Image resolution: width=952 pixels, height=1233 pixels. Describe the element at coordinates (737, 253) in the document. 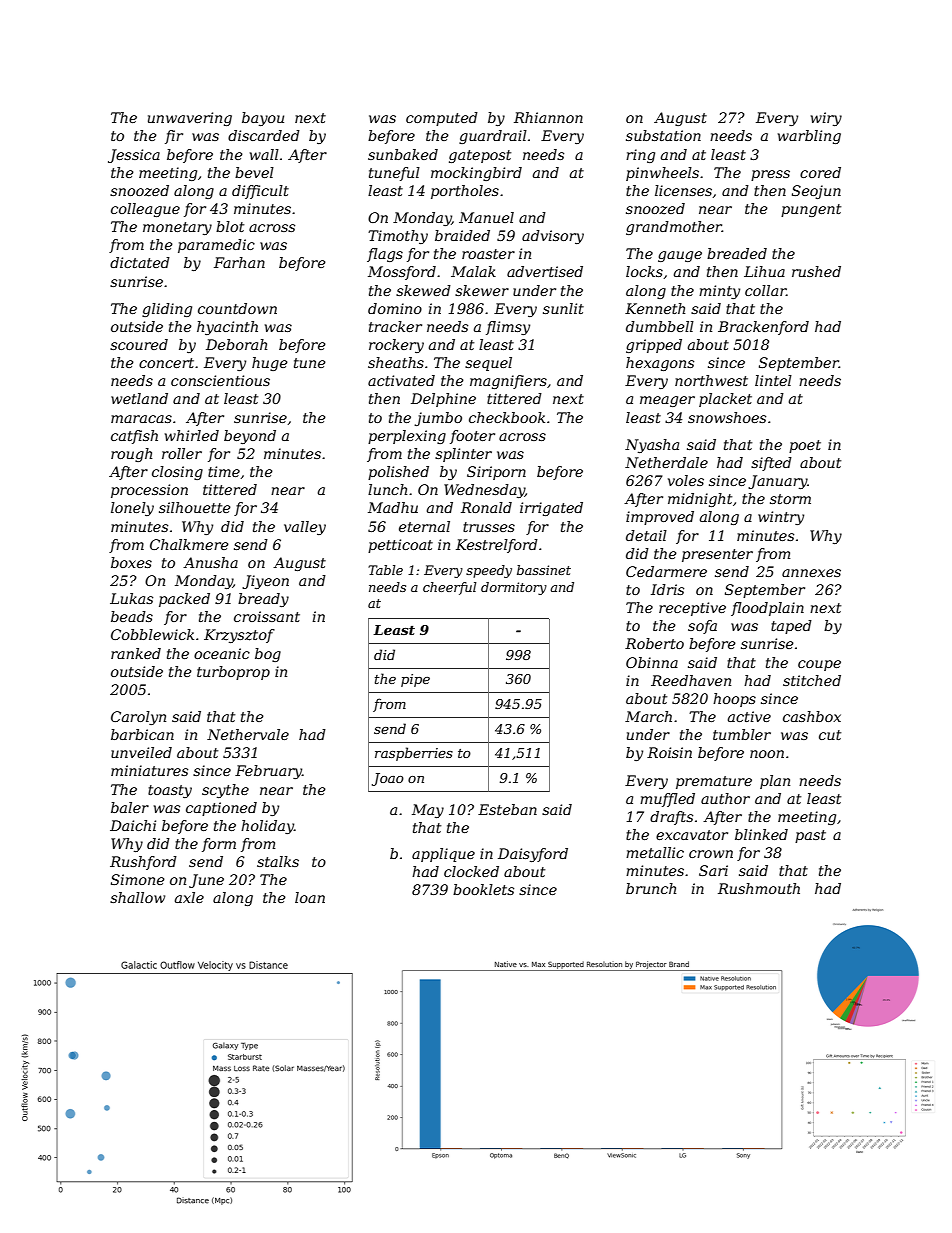

I see `breaded` at that location.
